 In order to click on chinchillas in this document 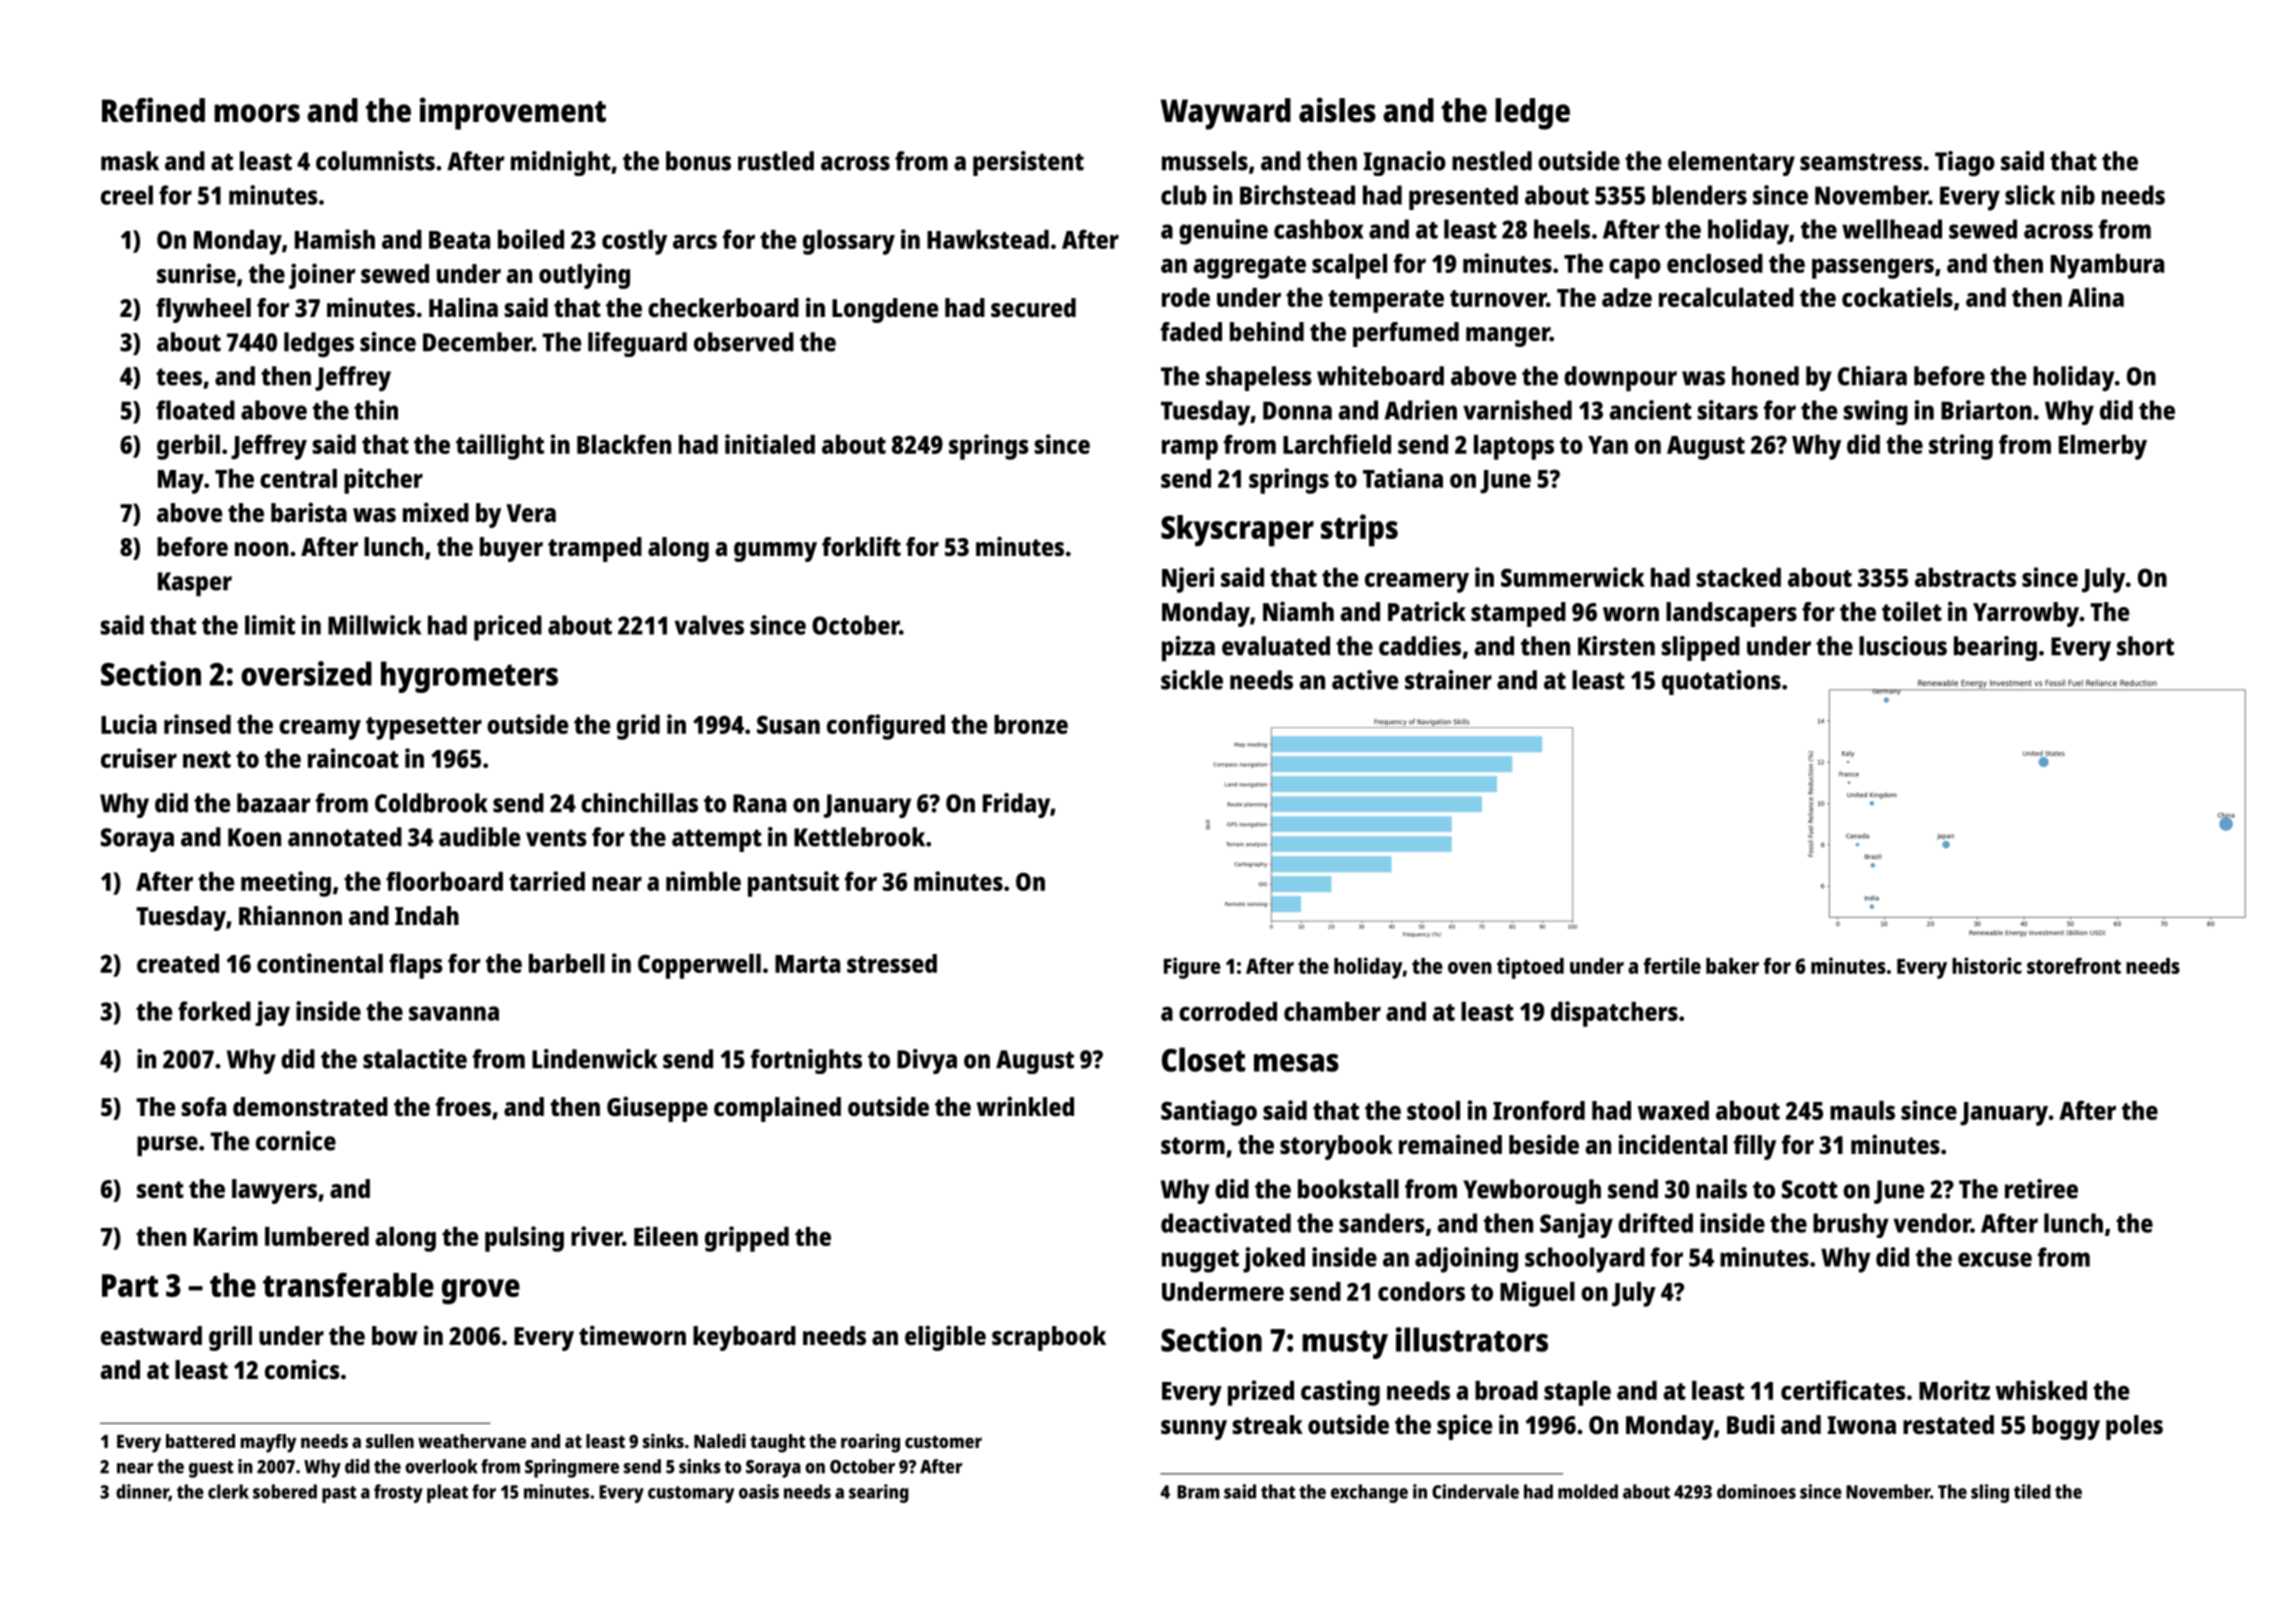, I will do `click(639, 803)`.
